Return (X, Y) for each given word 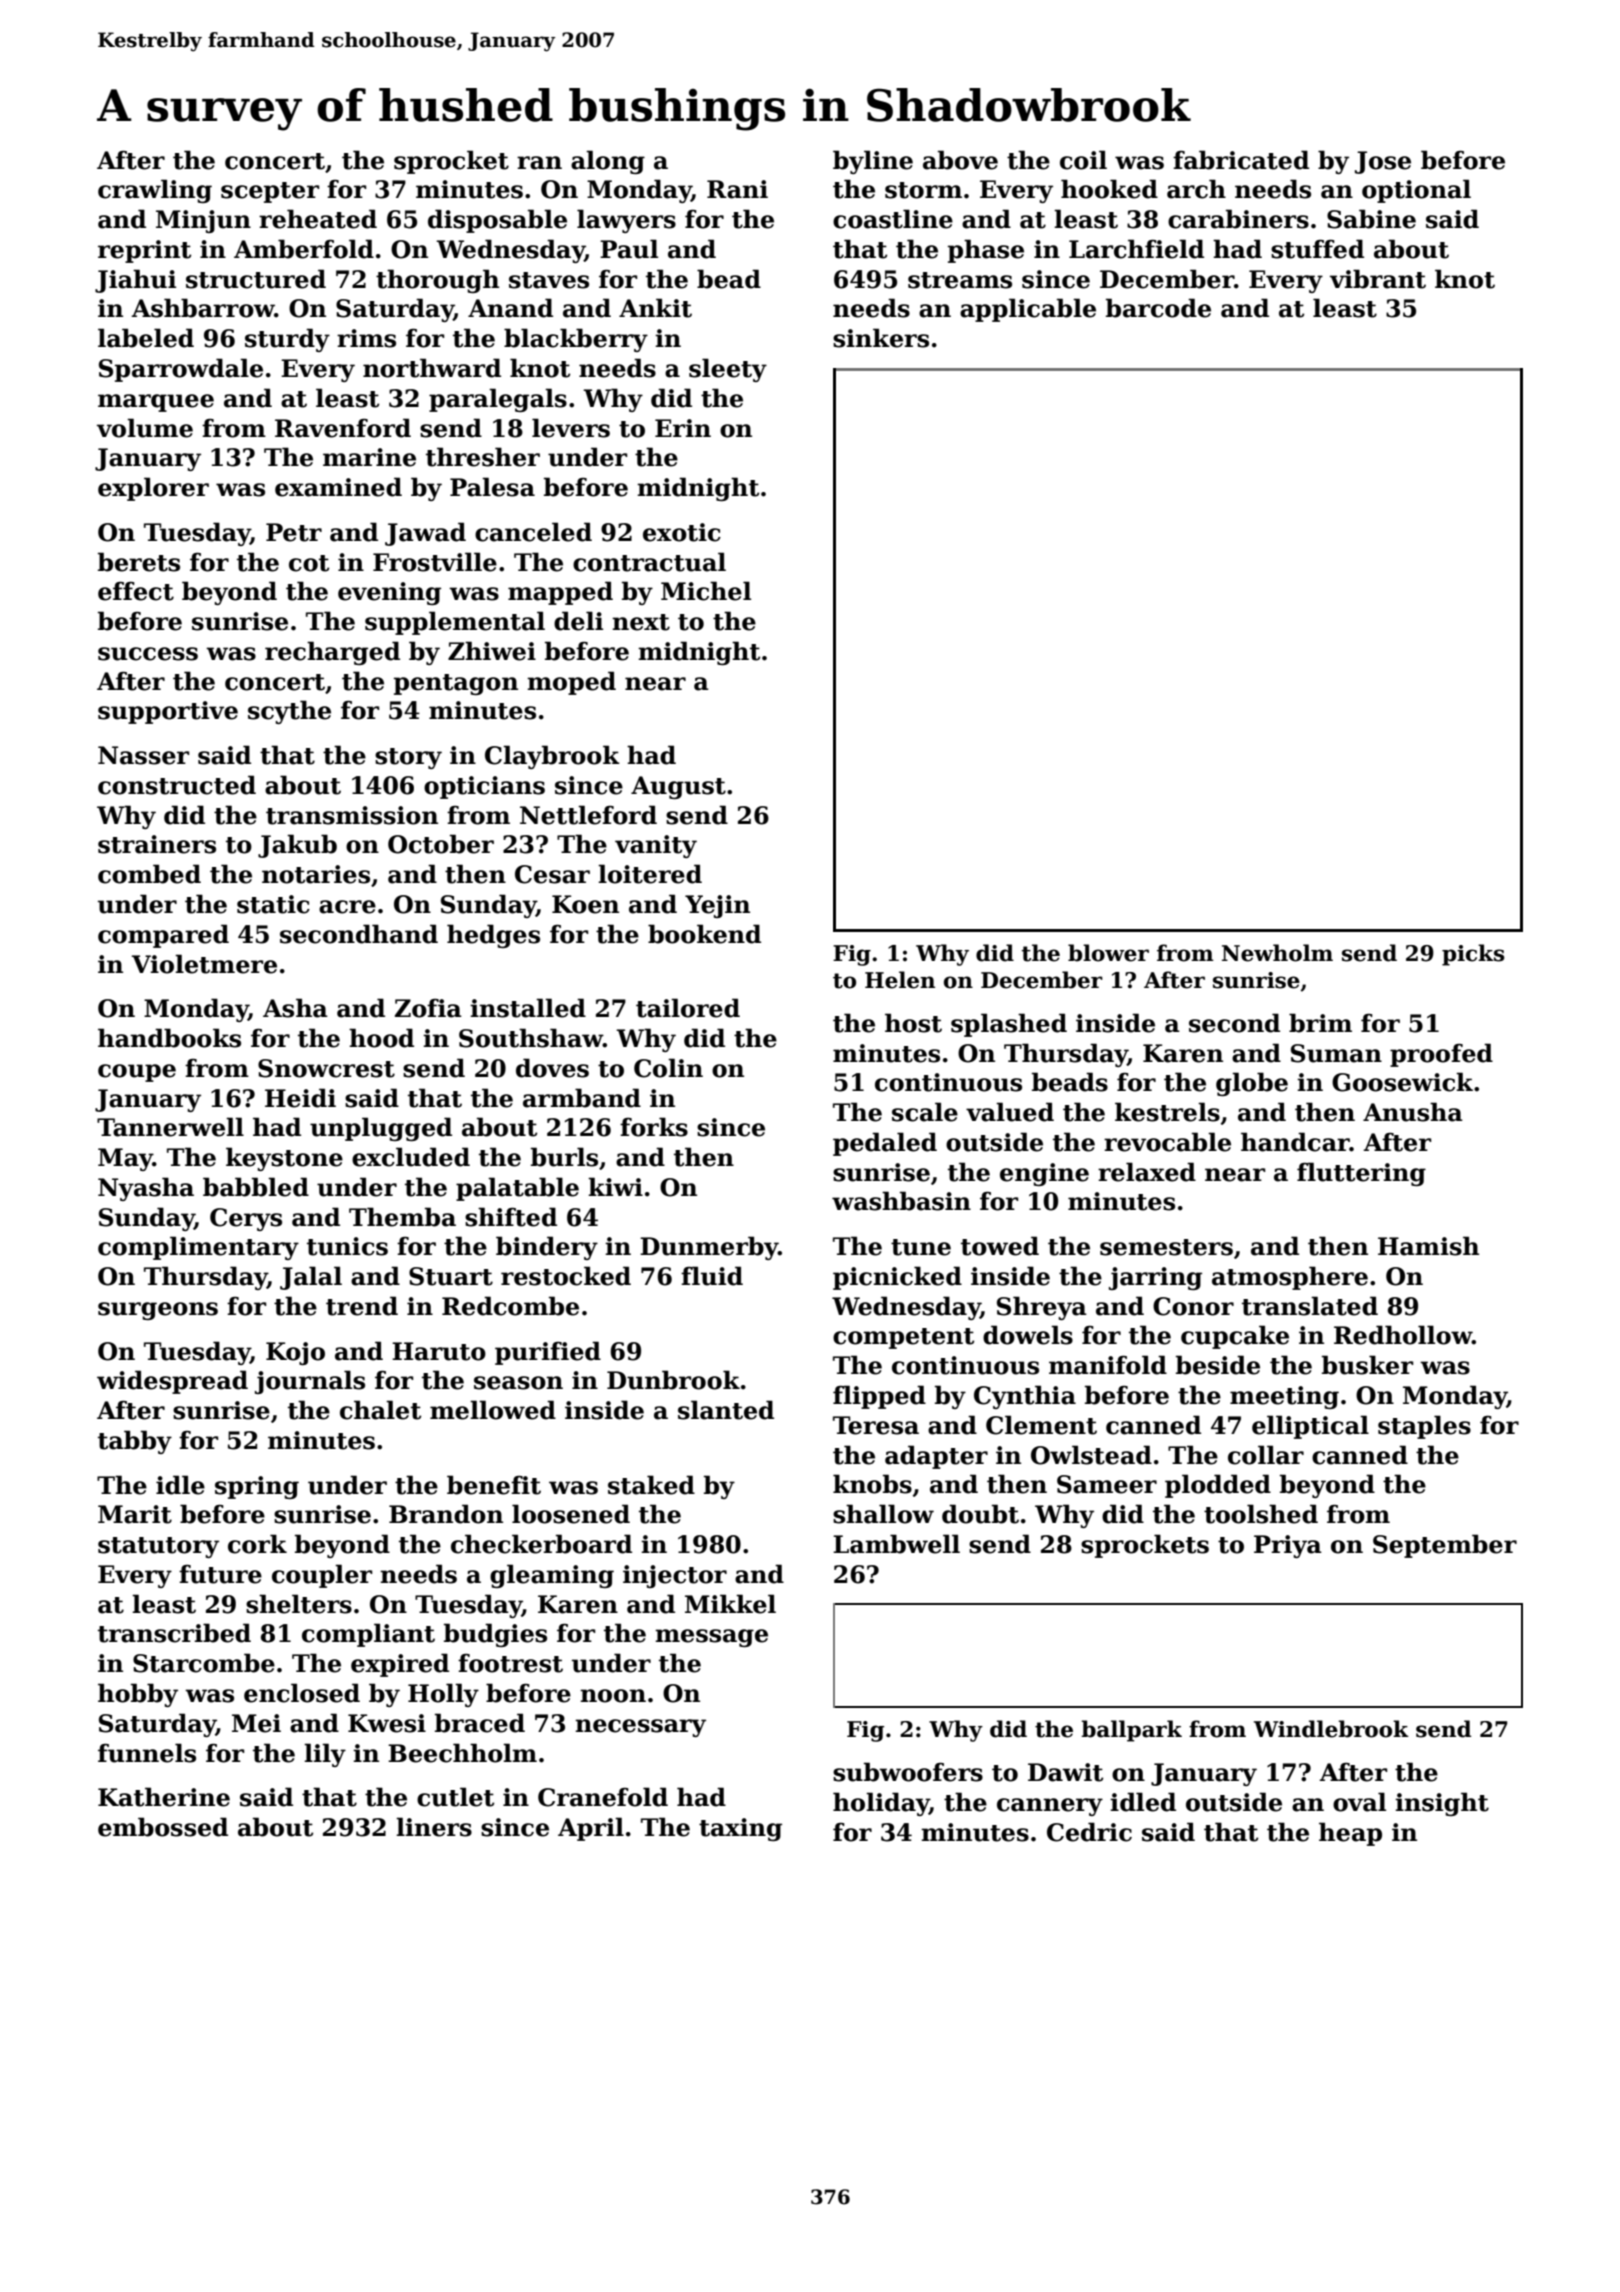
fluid (712, 1276)
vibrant (1378, 279)
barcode (1158, 308)
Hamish (1428, 1246)
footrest (510, 1663)
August (678, 787)
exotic (682, 532)
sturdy (287, 340)
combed (149, 874)
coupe (137, 1073)
